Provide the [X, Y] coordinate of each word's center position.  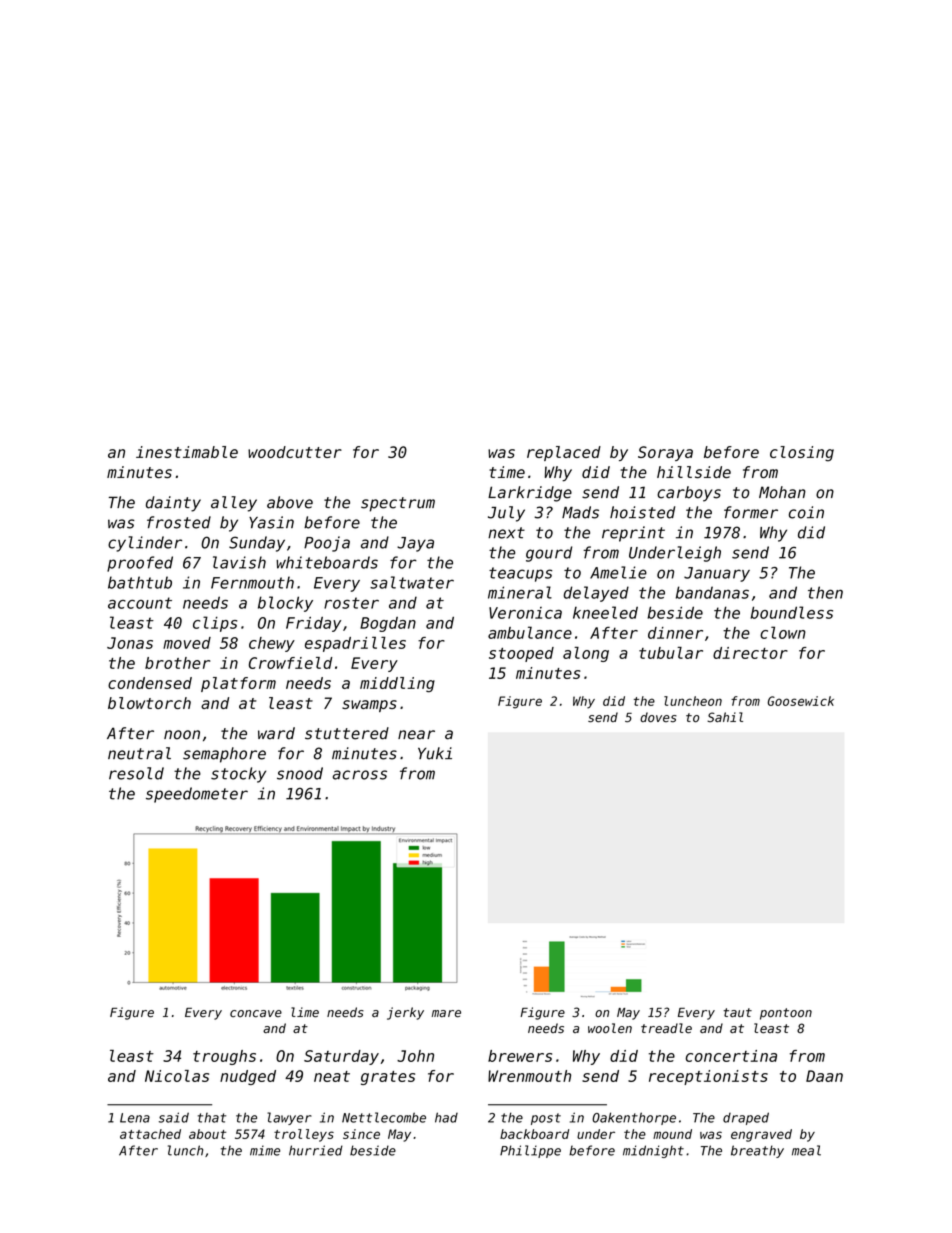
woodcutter [295, 452]
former [751, 512]
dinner [675, 633]
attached [150, 1134]
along [586, 654]
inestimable [187, 452]
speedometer [197, 795]
